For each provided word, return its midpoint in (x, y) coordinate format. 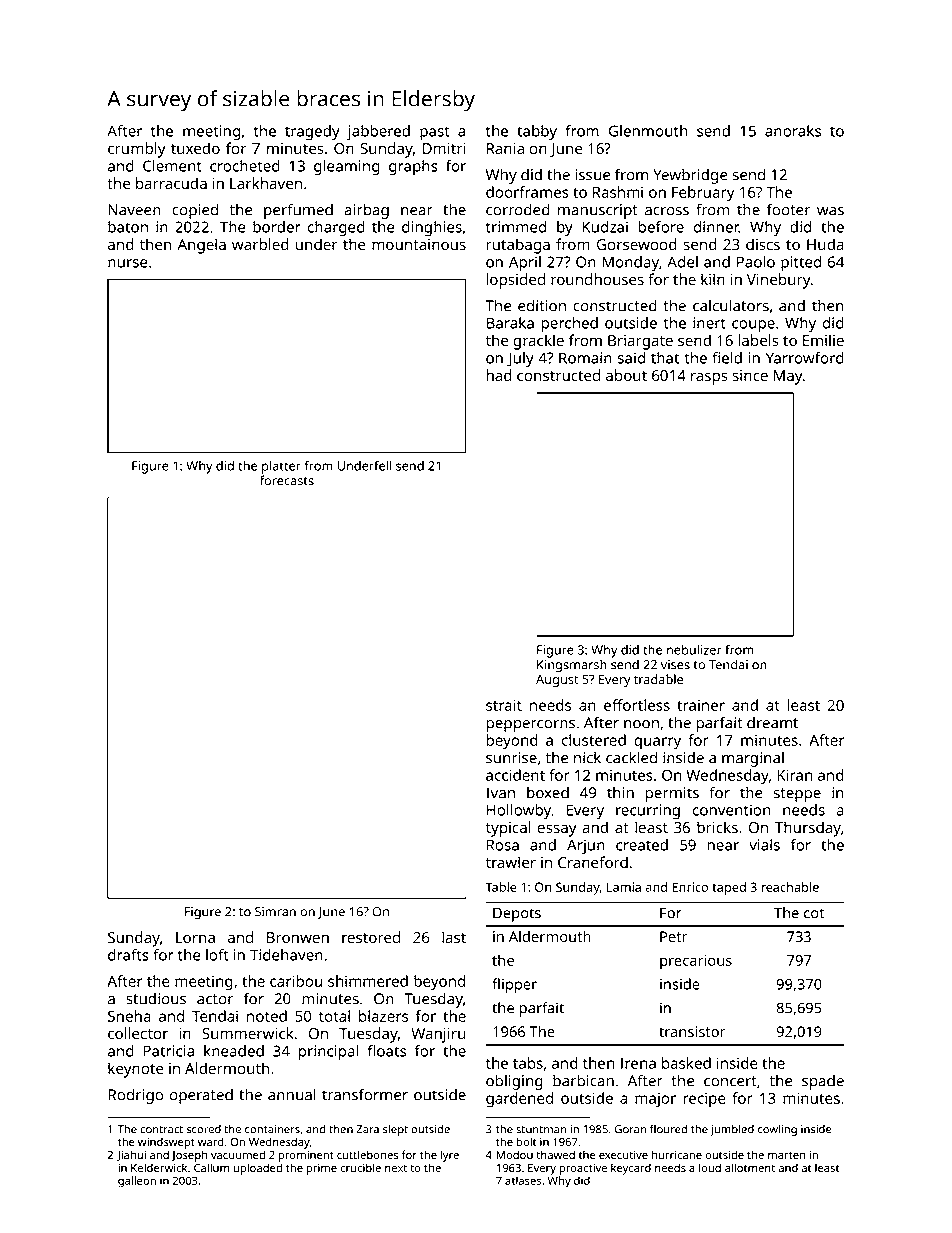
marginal (753, 759)
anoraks (793, 131)
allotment (750, 1167)
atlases (523, 1180)
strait (504, 705)
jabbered (378, 132)
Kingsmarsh (572, 666)
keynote (136, 1070)
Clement (172, 166)
